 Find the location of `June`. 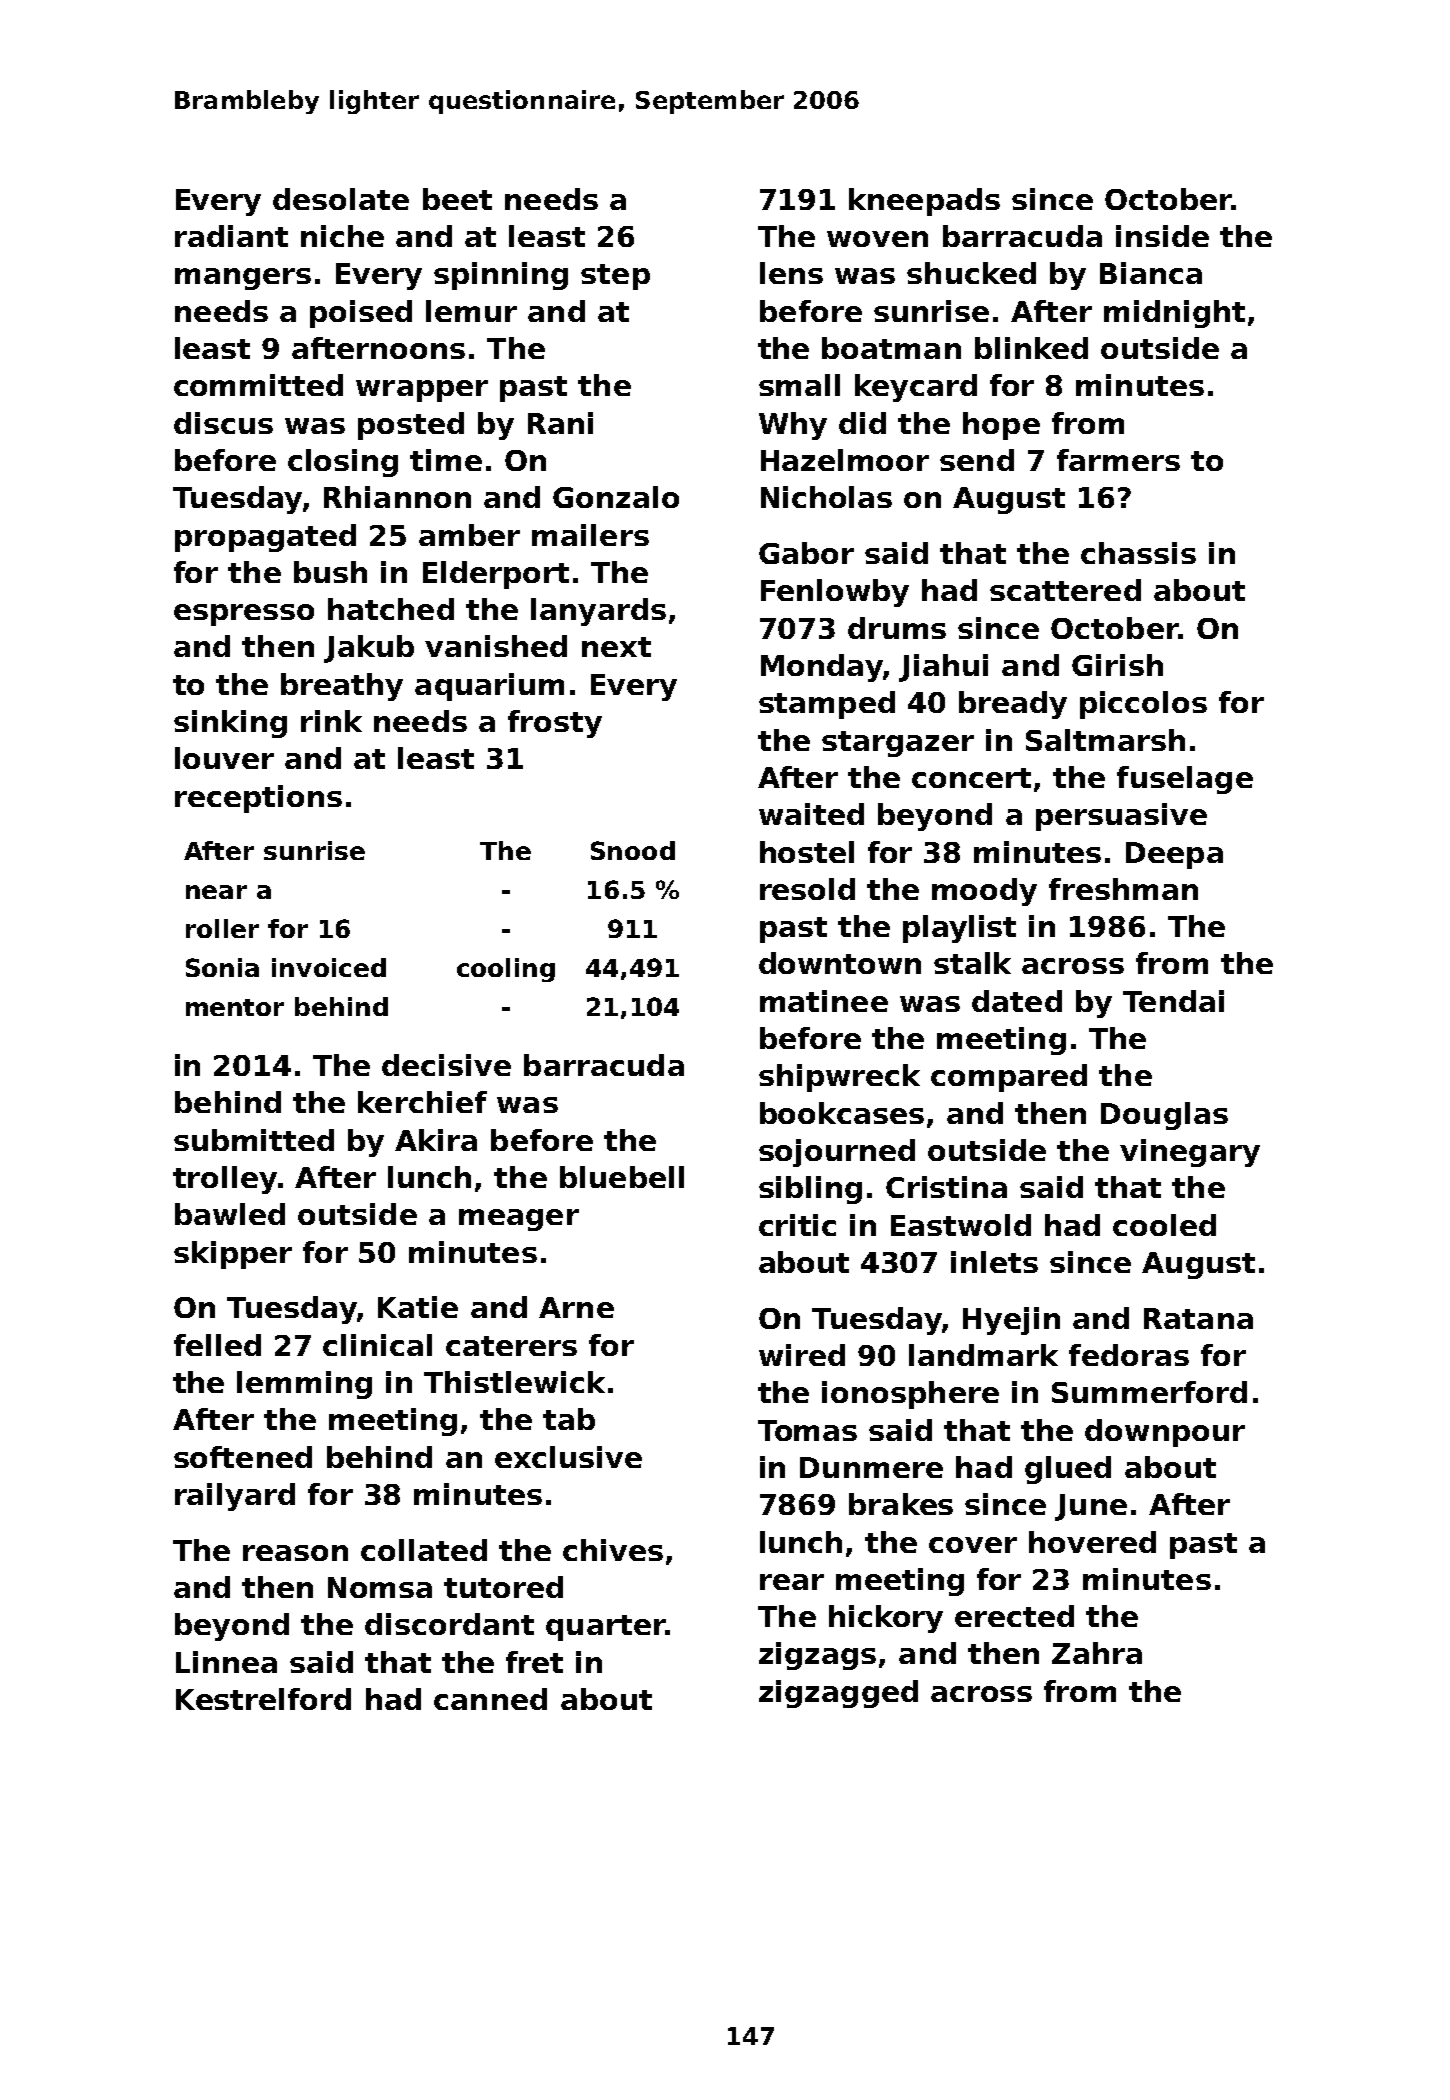

June is located at coordinates (1091, 1507).
